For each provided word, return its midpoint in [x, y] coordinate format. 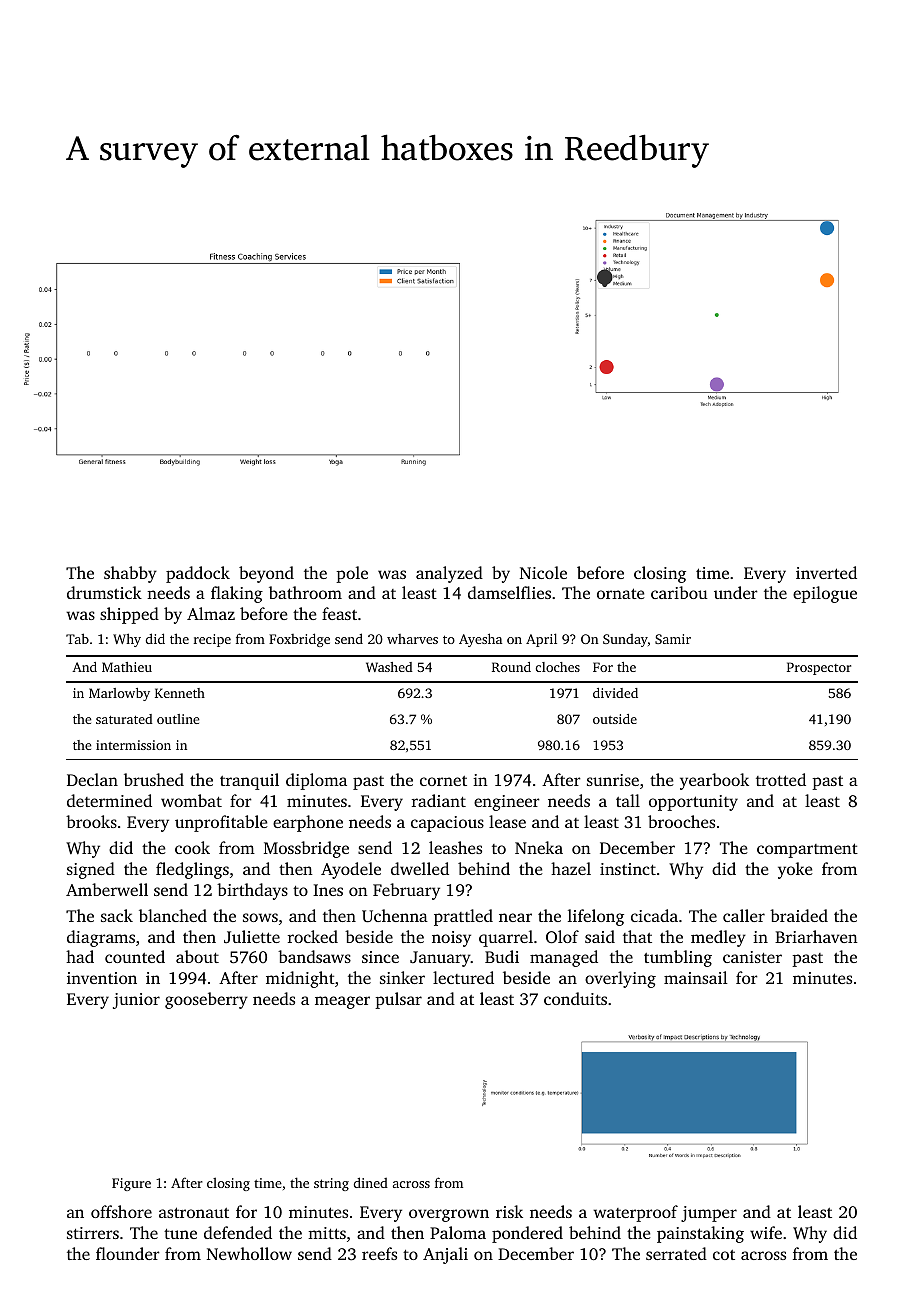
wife [766, 1232]
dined [371, 1182]
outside [615, 719]
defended [238, 1232]
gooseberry [206, 1000]
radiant [439, 800]
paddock [198, 574]
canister [752, 957]
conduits [575, 998]
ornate [621, 593]
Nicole [543, 572]
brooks [91, 821]
